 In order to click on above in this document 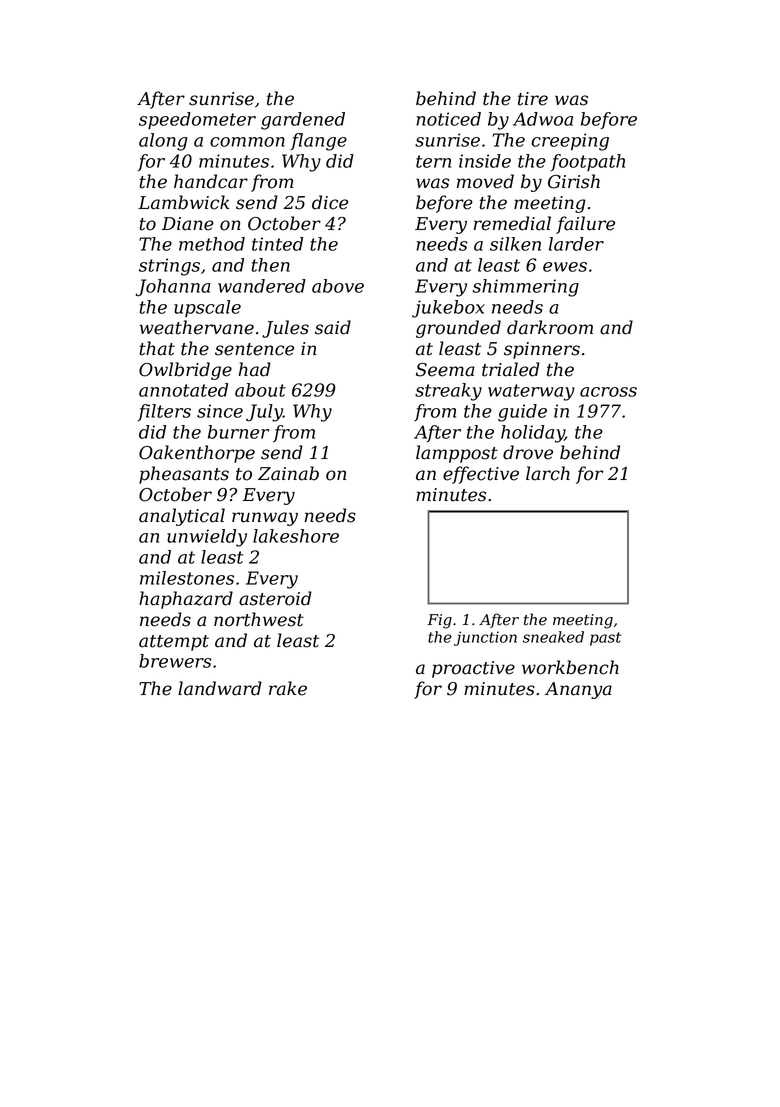, I will do `click(338, 286)`.
